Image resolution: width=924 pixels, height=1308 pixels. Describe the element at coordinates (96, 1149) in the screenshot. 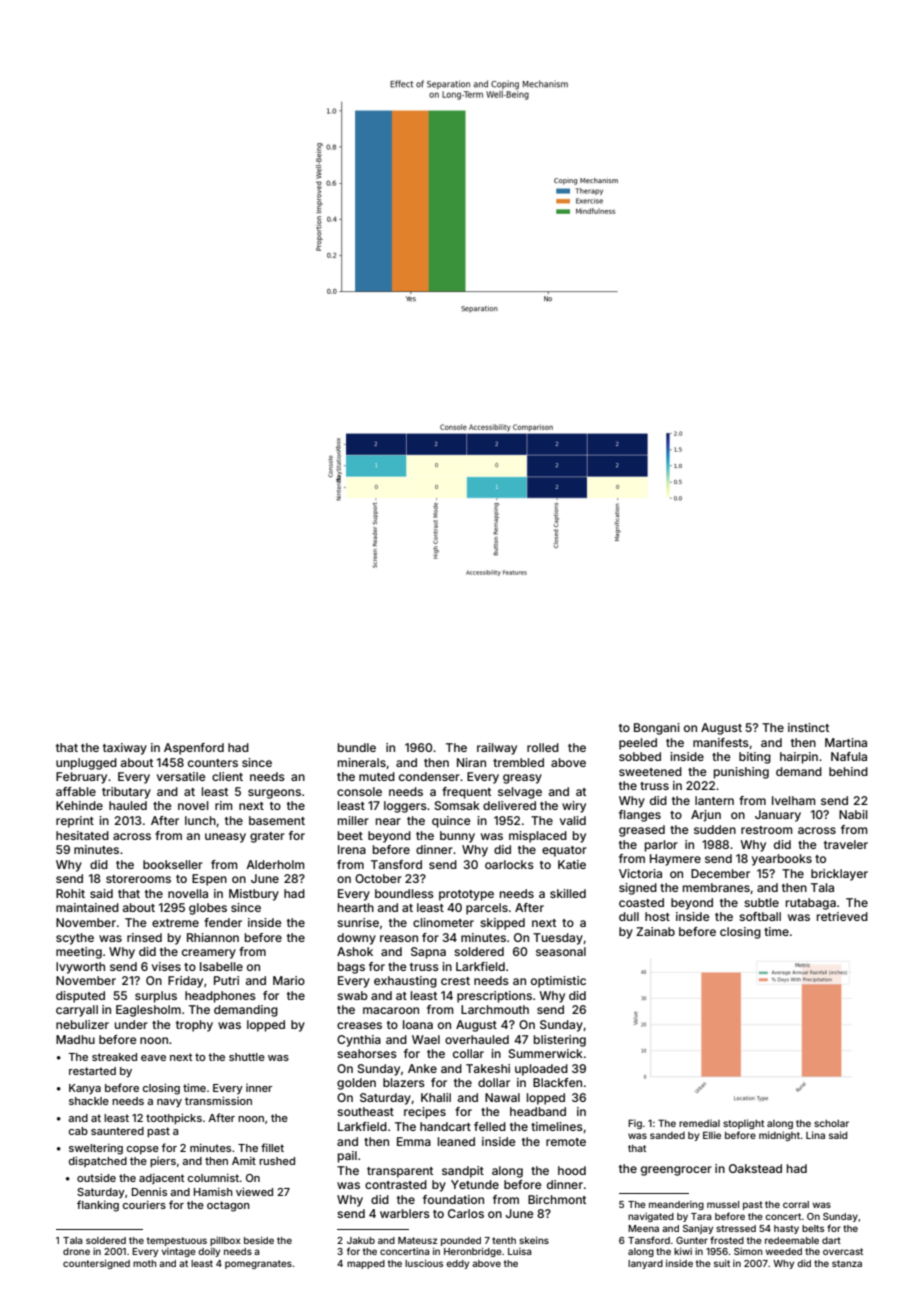

I see `sweltering` at that location.
